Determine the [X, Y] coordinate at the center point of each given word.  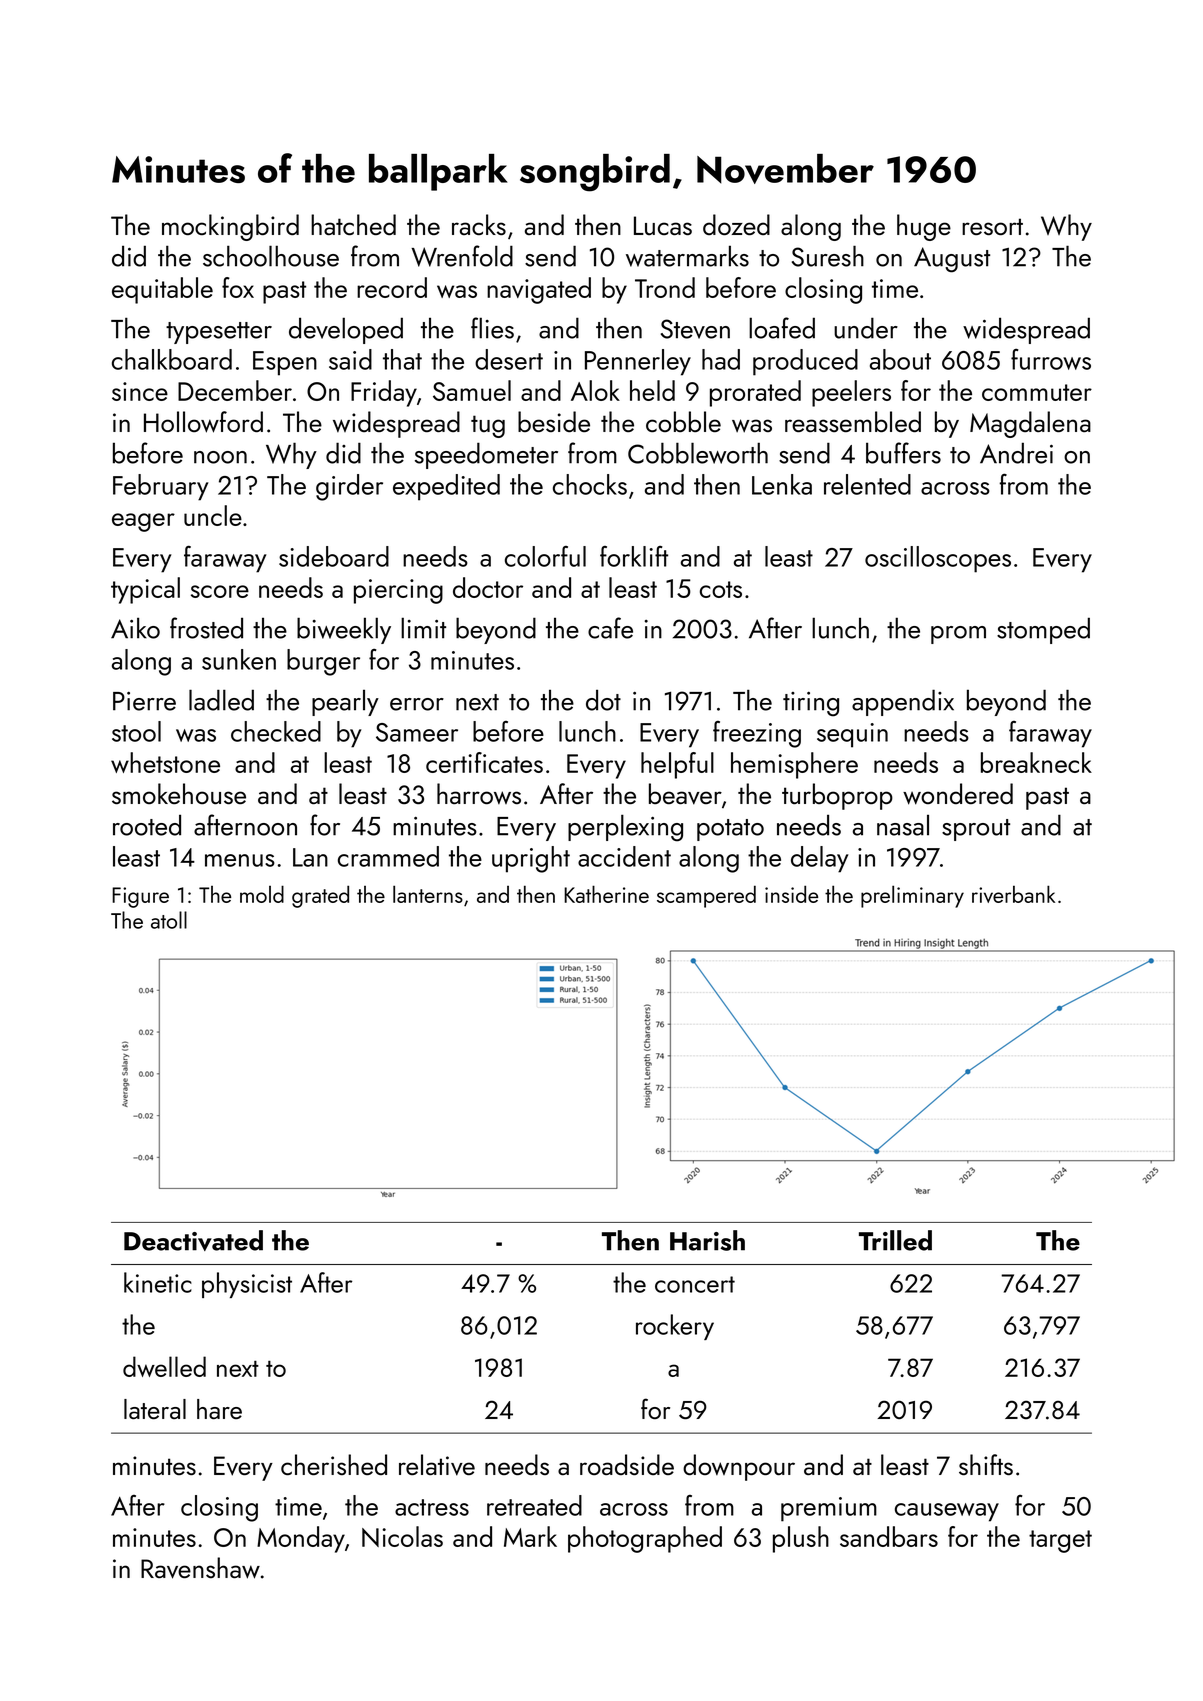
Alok [595, 390]
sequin [852, 735]
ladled [221, 700]
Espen [285, 363]
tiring [811, 704]
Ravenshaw [200, 1568]
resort [992, 226]
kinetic [158, 1282]
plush [801, 1539]
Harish [707, 1240]
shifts [986, 1464]
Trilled [895, 1240]
